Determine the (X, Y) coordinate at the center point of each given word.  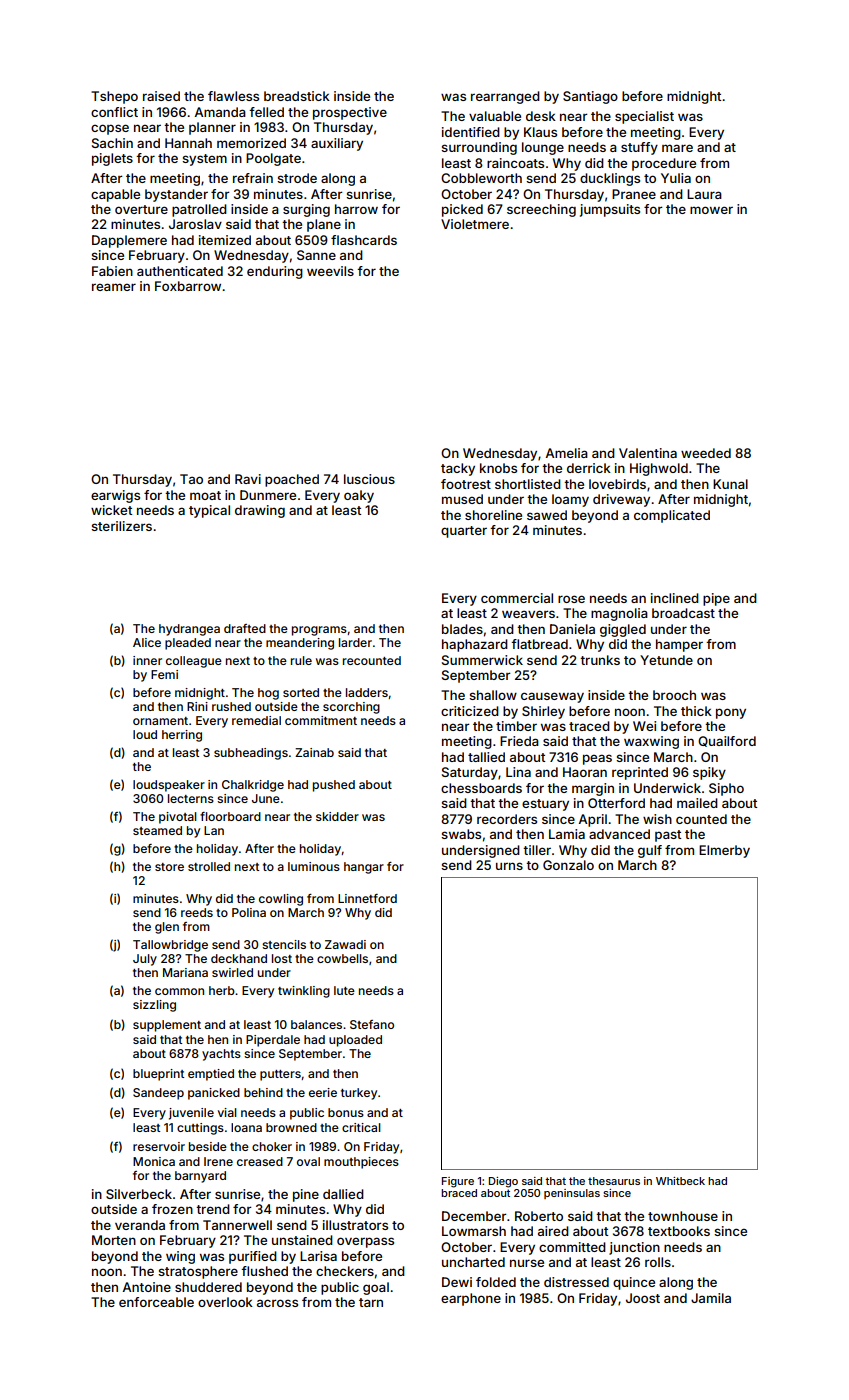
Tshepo (114, 97)
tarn (371, 1302)
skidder (337, 816)
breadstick (297, 96)
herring (182, 736)
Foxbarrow (188, 286)
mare (677, 148)
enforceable (156, 1302)
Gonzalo (568, 865)
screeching (541, 210)
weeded (706, 453)
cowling (281, 900)
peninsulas (572, 1194)
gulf (650, 851)
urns (509, 866)
